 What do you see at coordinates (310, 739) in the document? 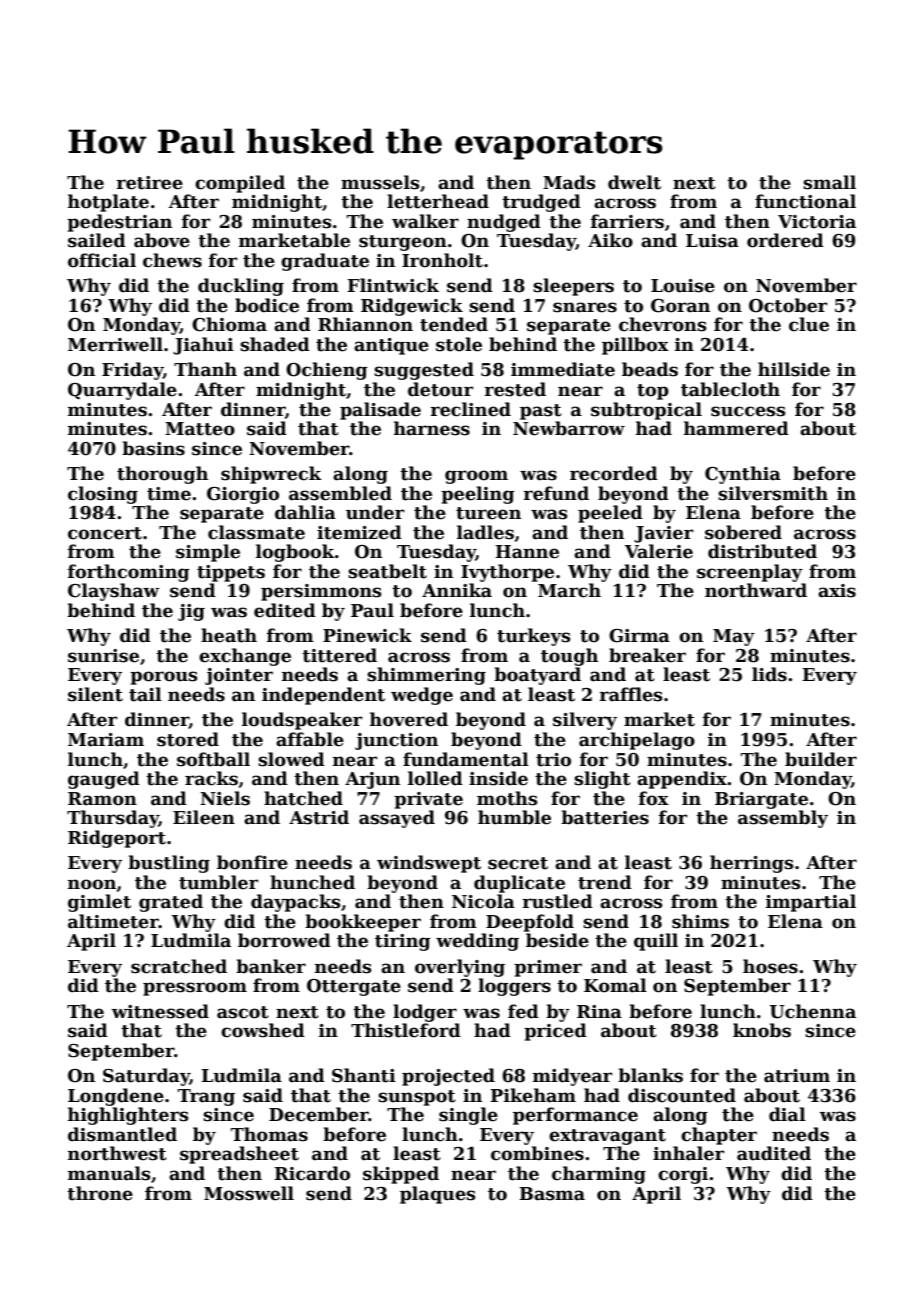
I see `affable` at bounding box center [310, 739].
